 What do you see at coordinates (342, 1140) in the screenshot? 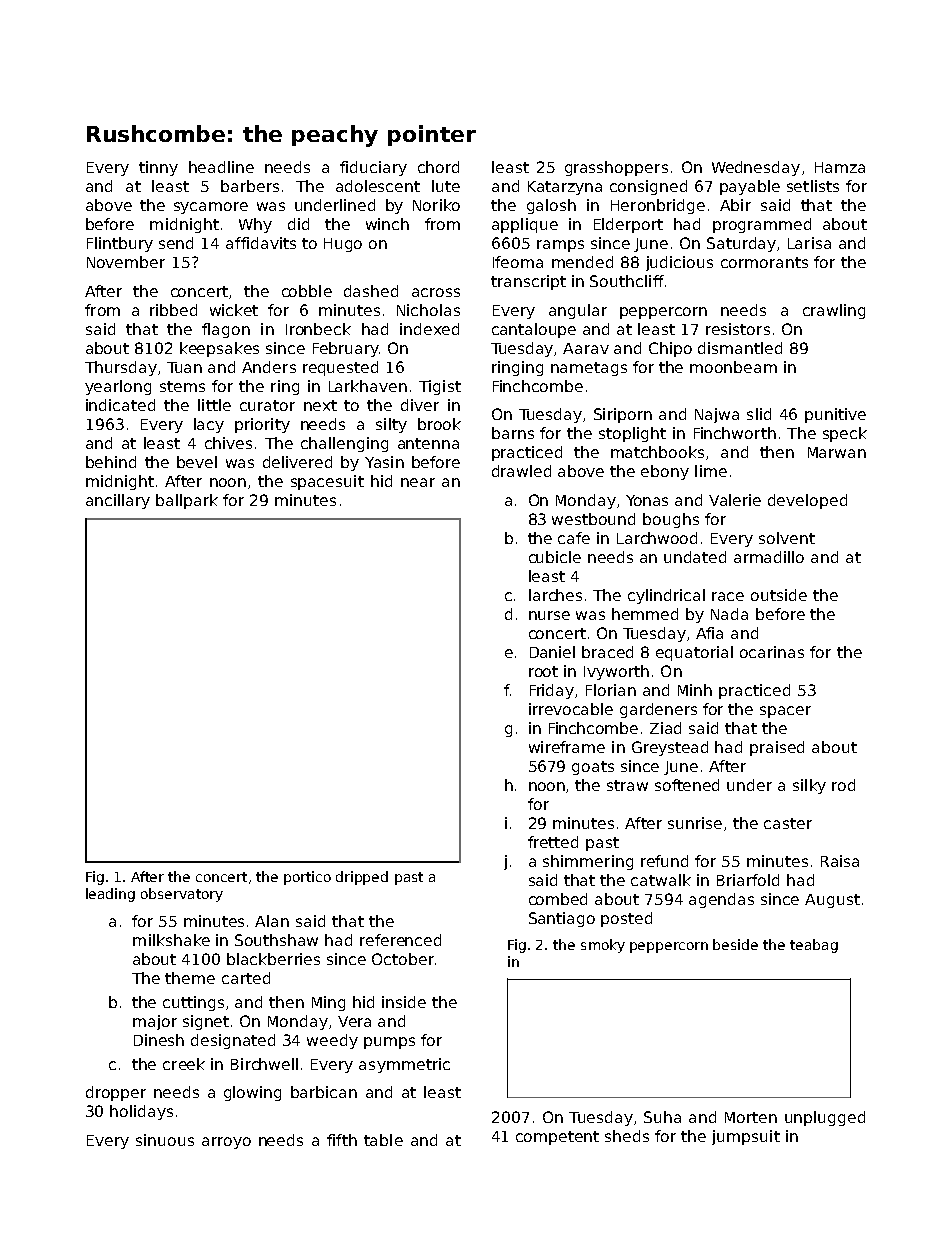
I see `fifth` at bounding box center [342, 1140].
